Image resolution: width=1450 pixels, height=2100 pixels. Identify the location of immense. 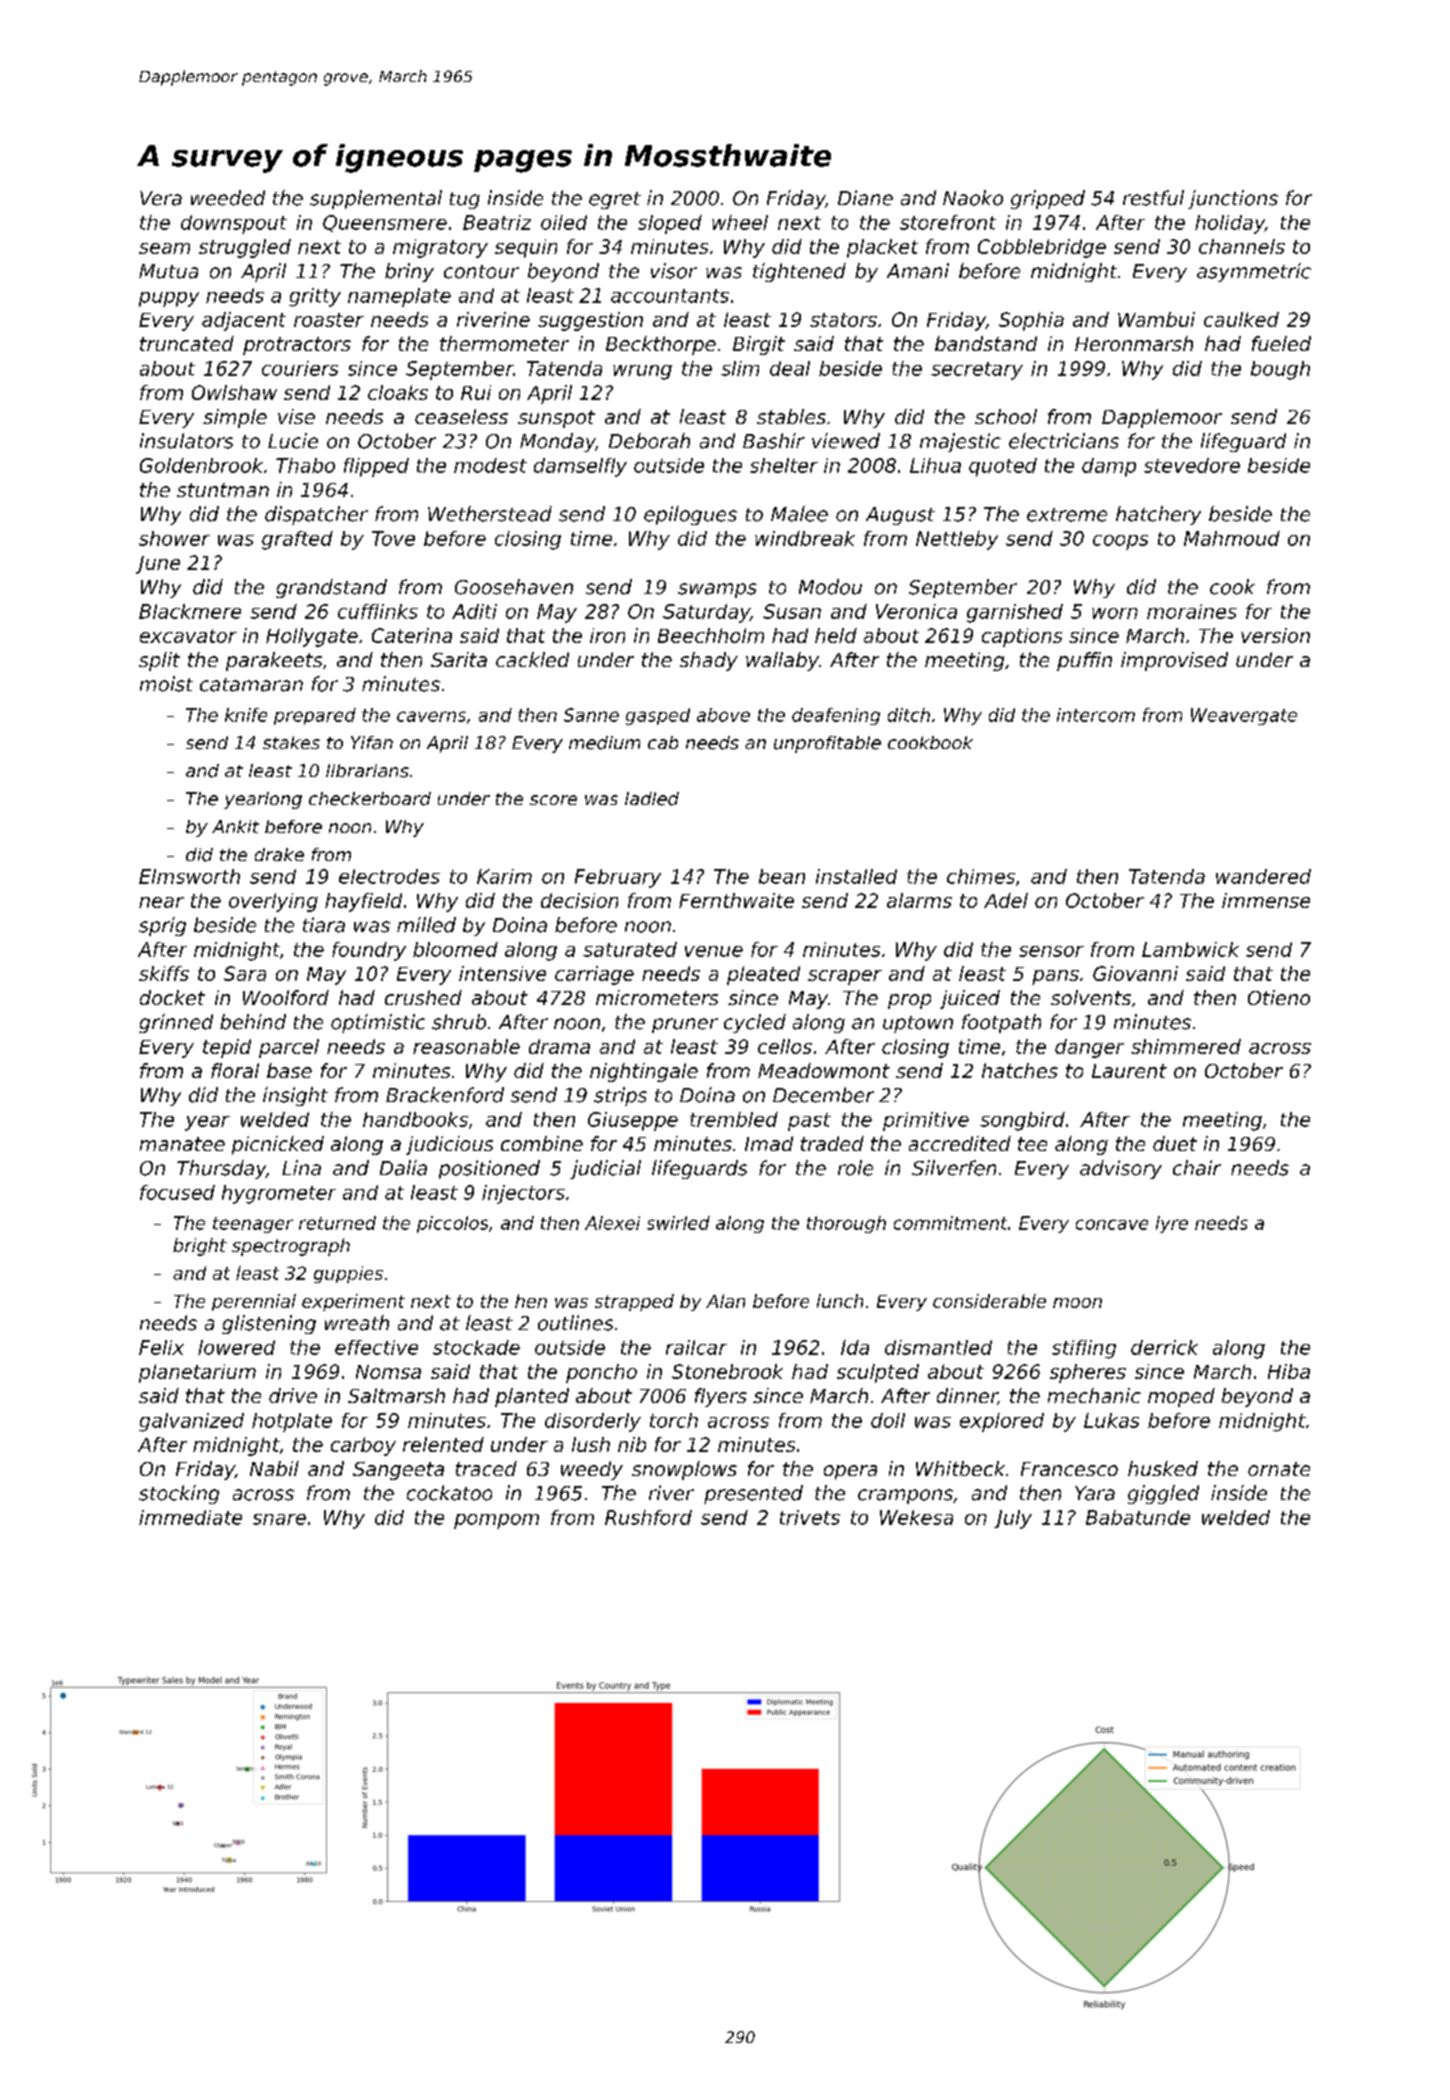
(1266, 900).
